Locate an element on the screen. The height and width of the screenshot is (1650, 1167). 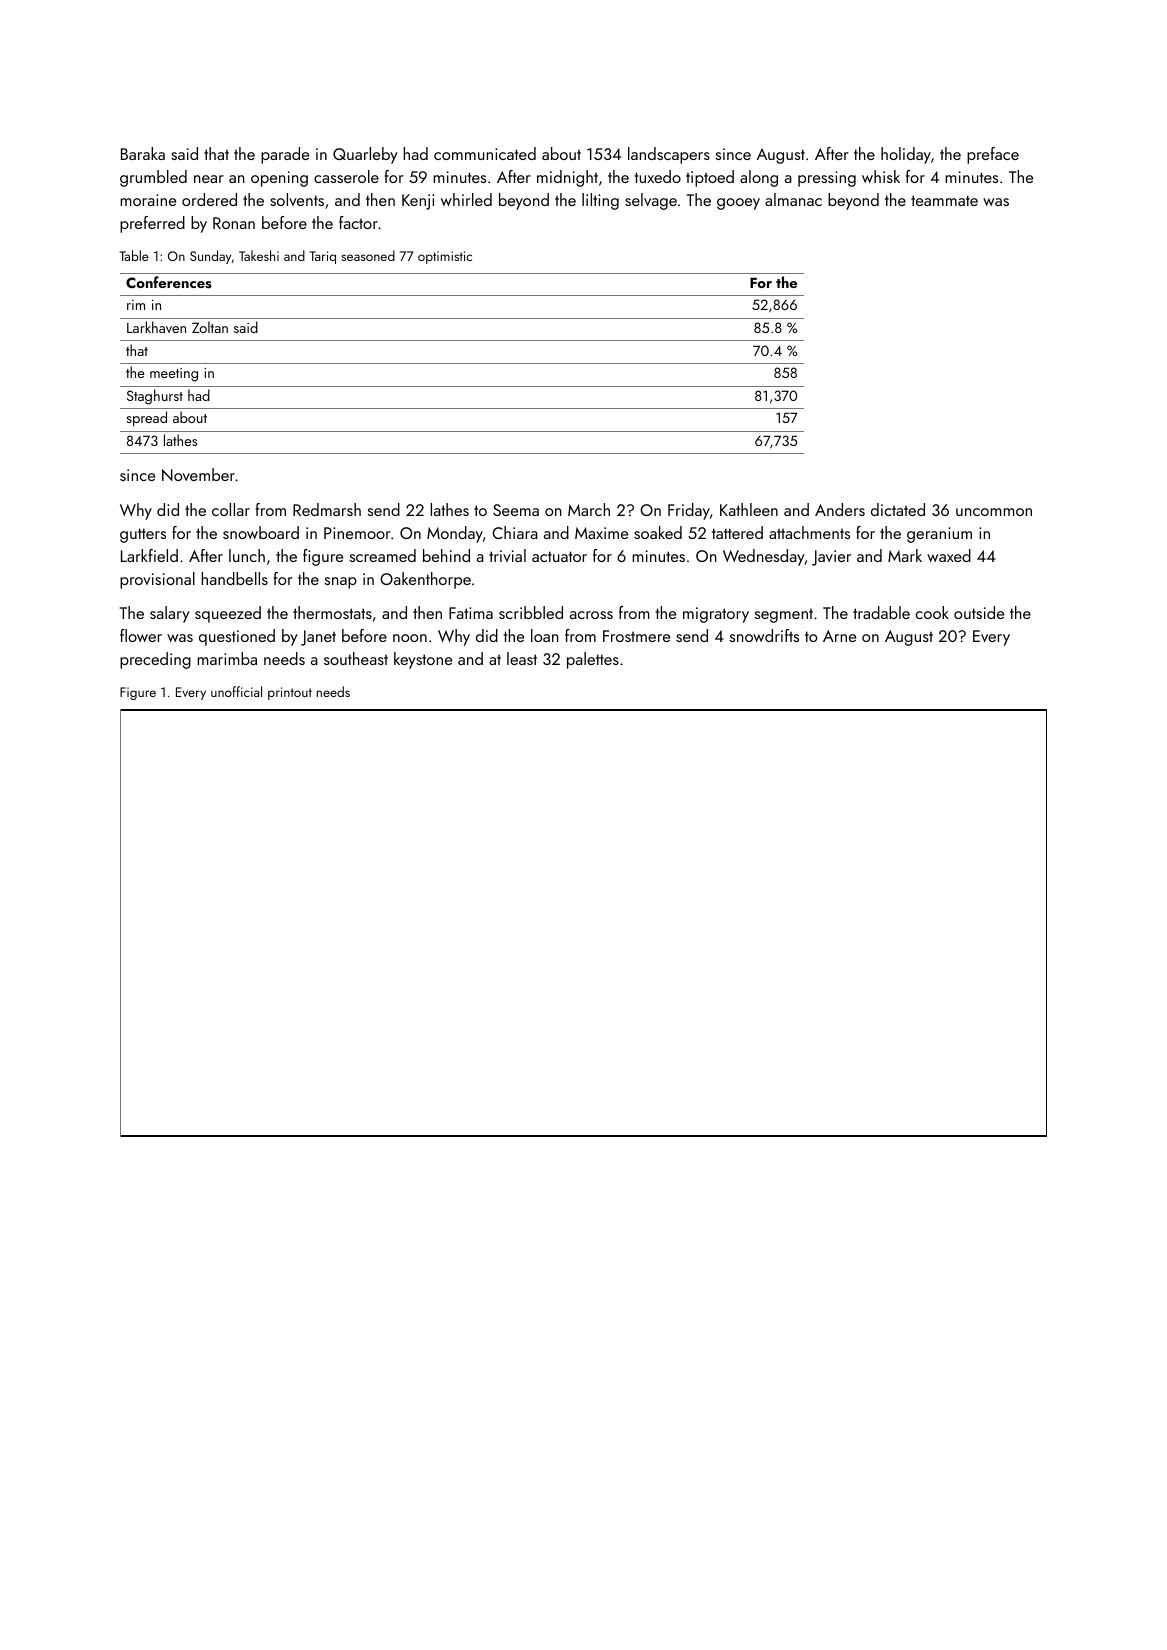
unofficial is located at coordinates (236, 691).
